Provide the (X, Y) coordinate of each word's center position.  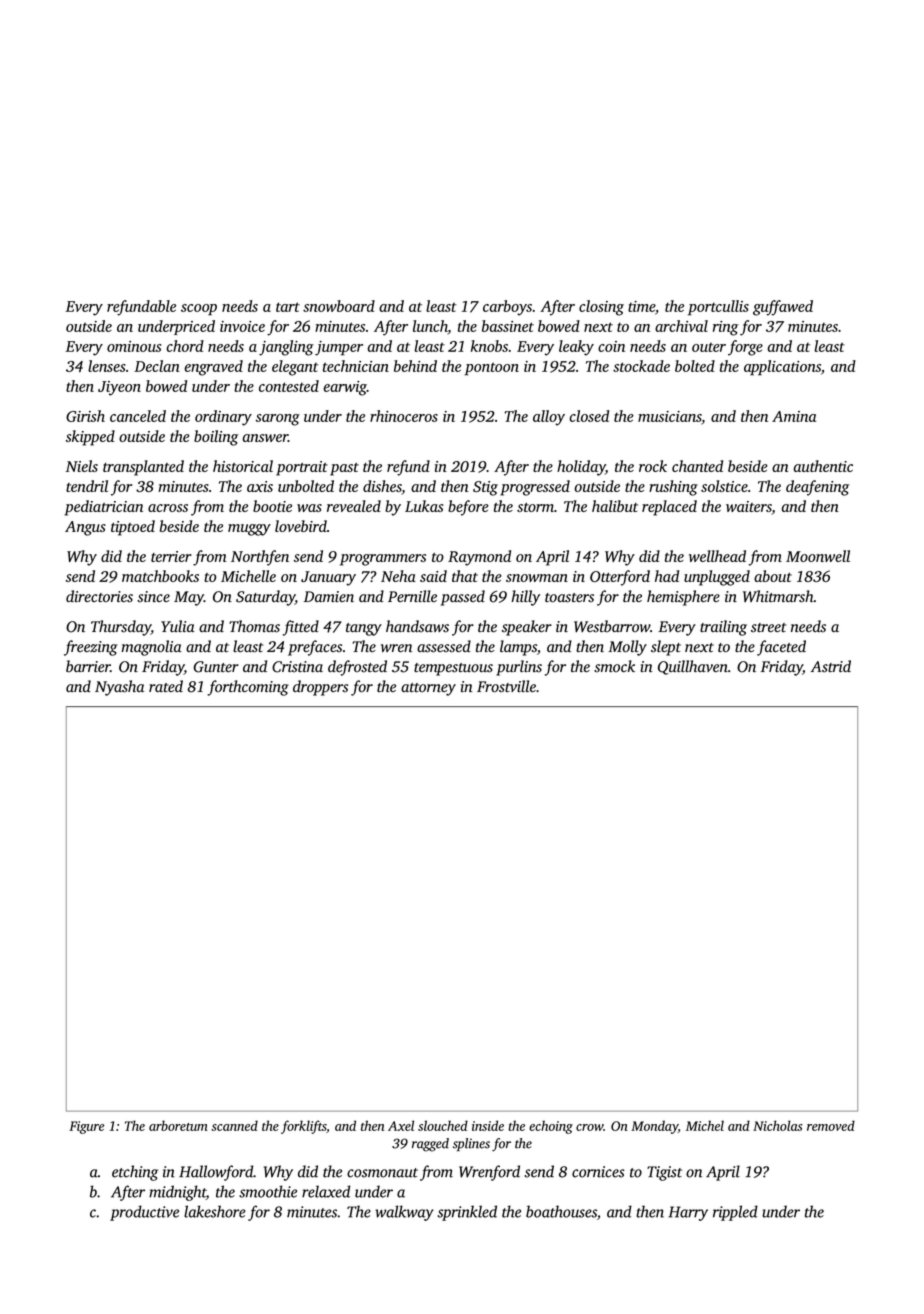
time (641, 306)
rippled (735, 1213)
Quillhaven (693, 667)
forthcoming (248, 688)
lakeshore (214, 1211)
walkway (404, 1213)
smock (614, 666)
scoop (199, 310)
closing (601, 308)
